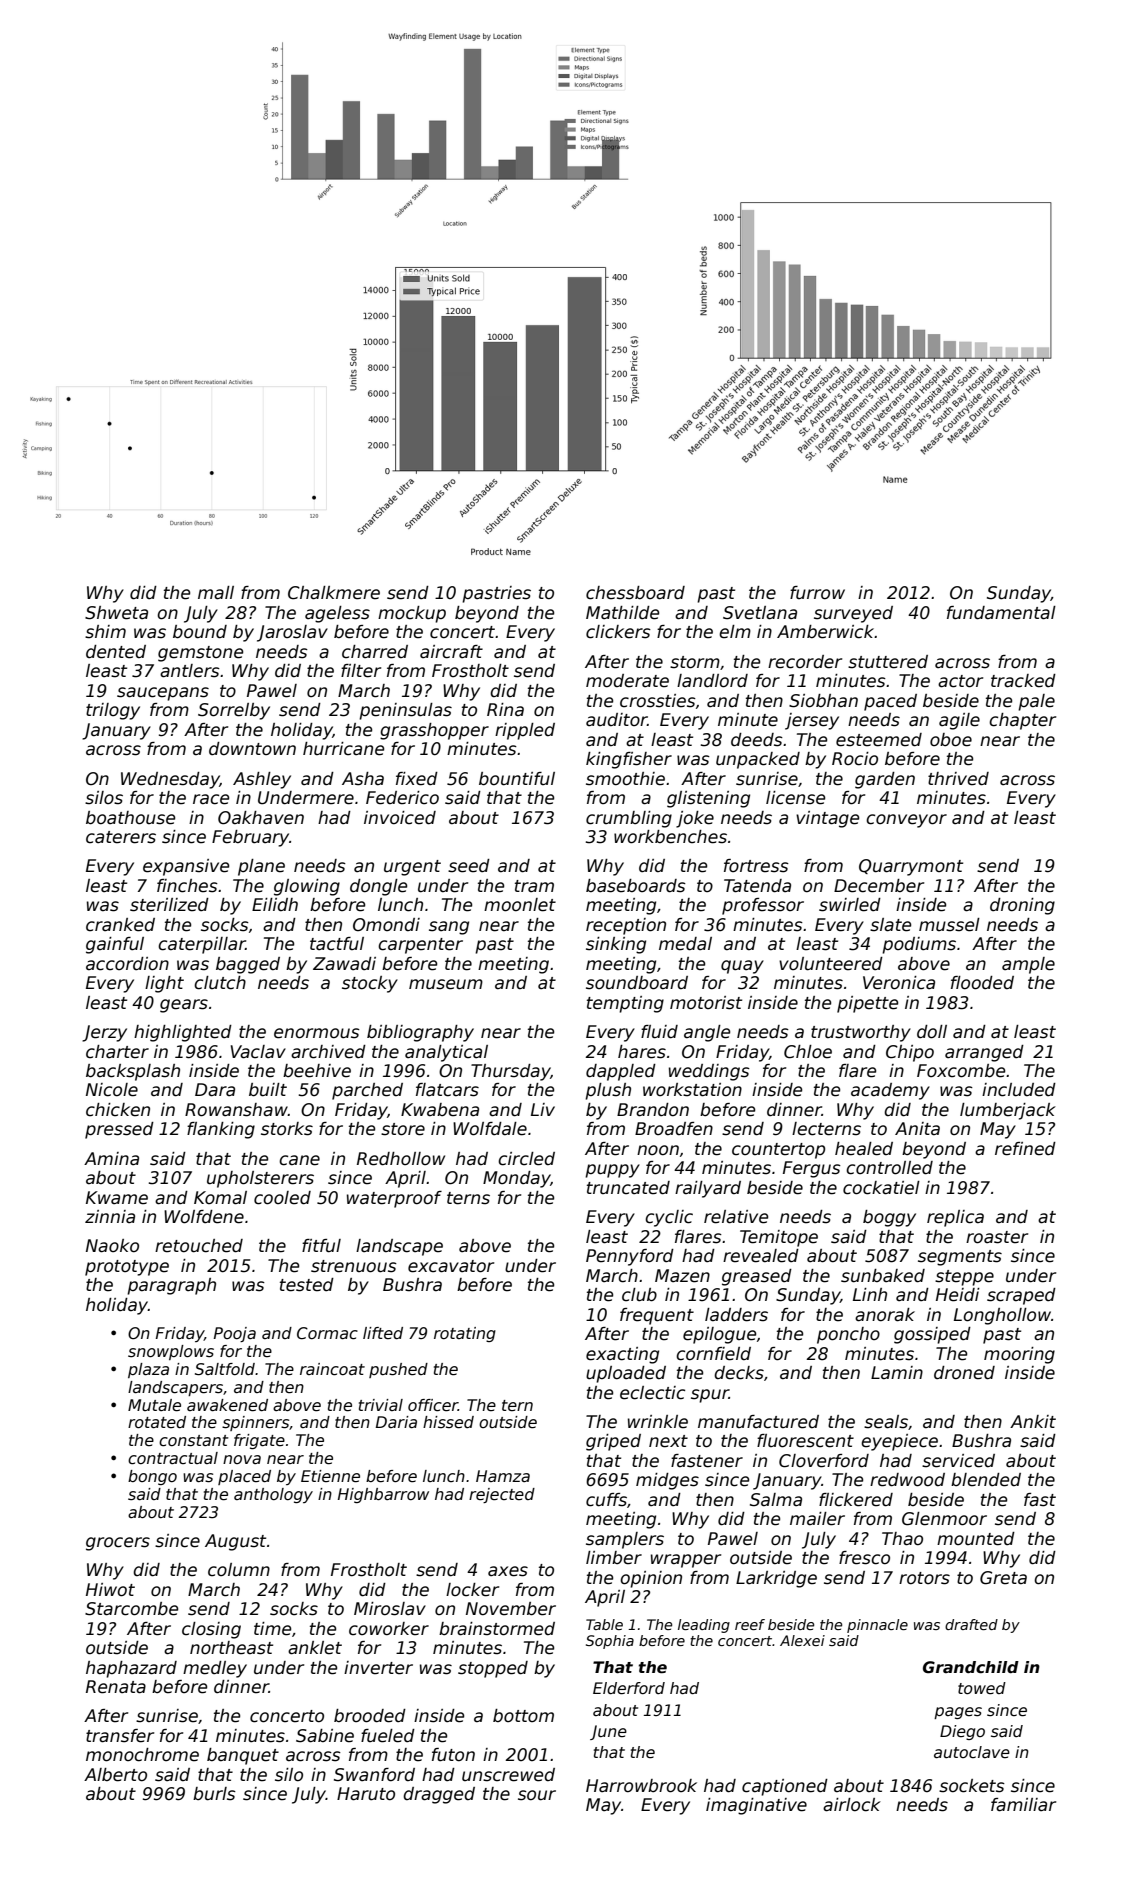  What do you see at coordinates (630, 1257) in the screenshot?
I see `Pennyford` at bounding box center [630, 1257].
